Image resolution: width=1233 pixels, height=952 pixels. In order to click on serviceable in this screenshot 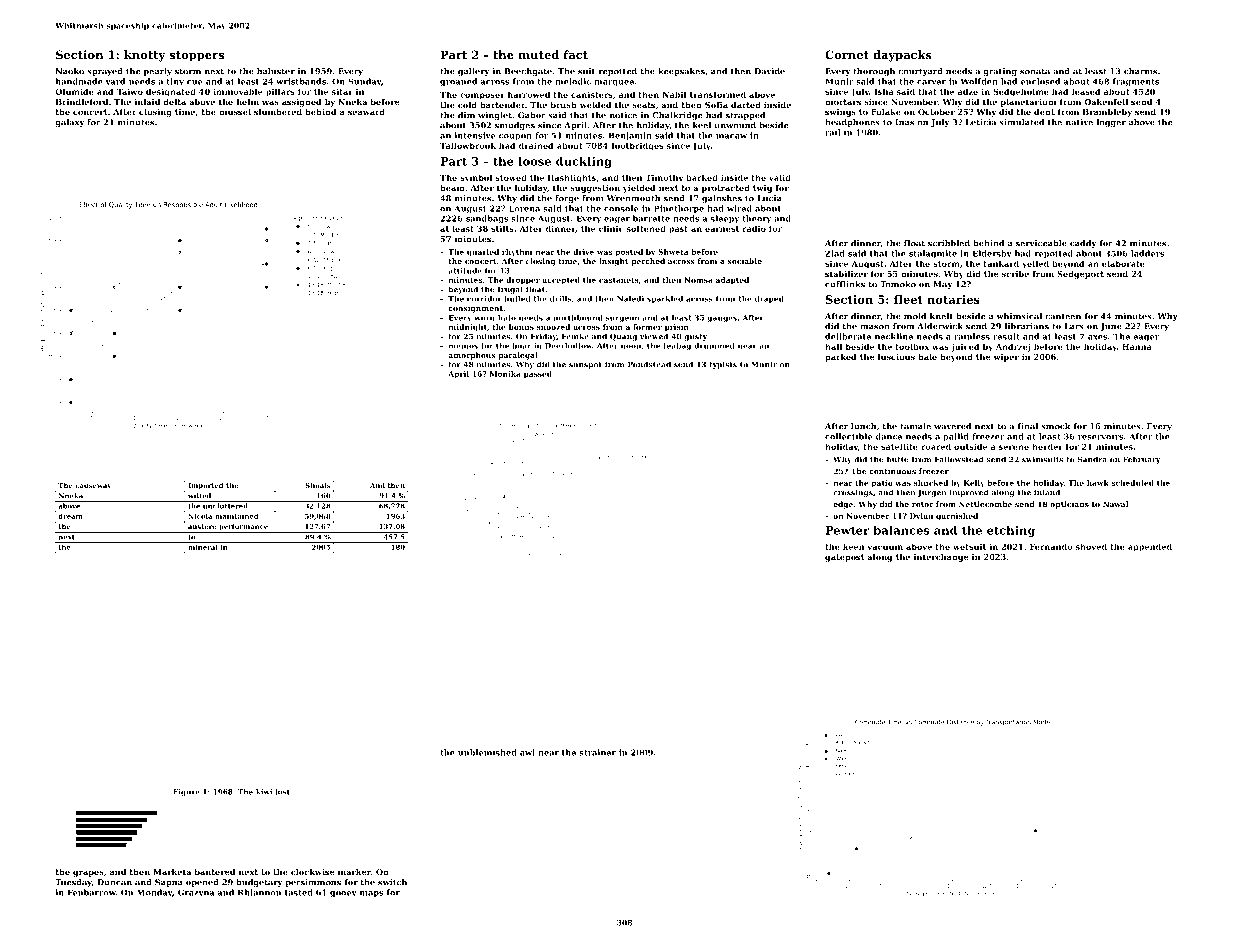, I will do `click(1041, 243)`.
